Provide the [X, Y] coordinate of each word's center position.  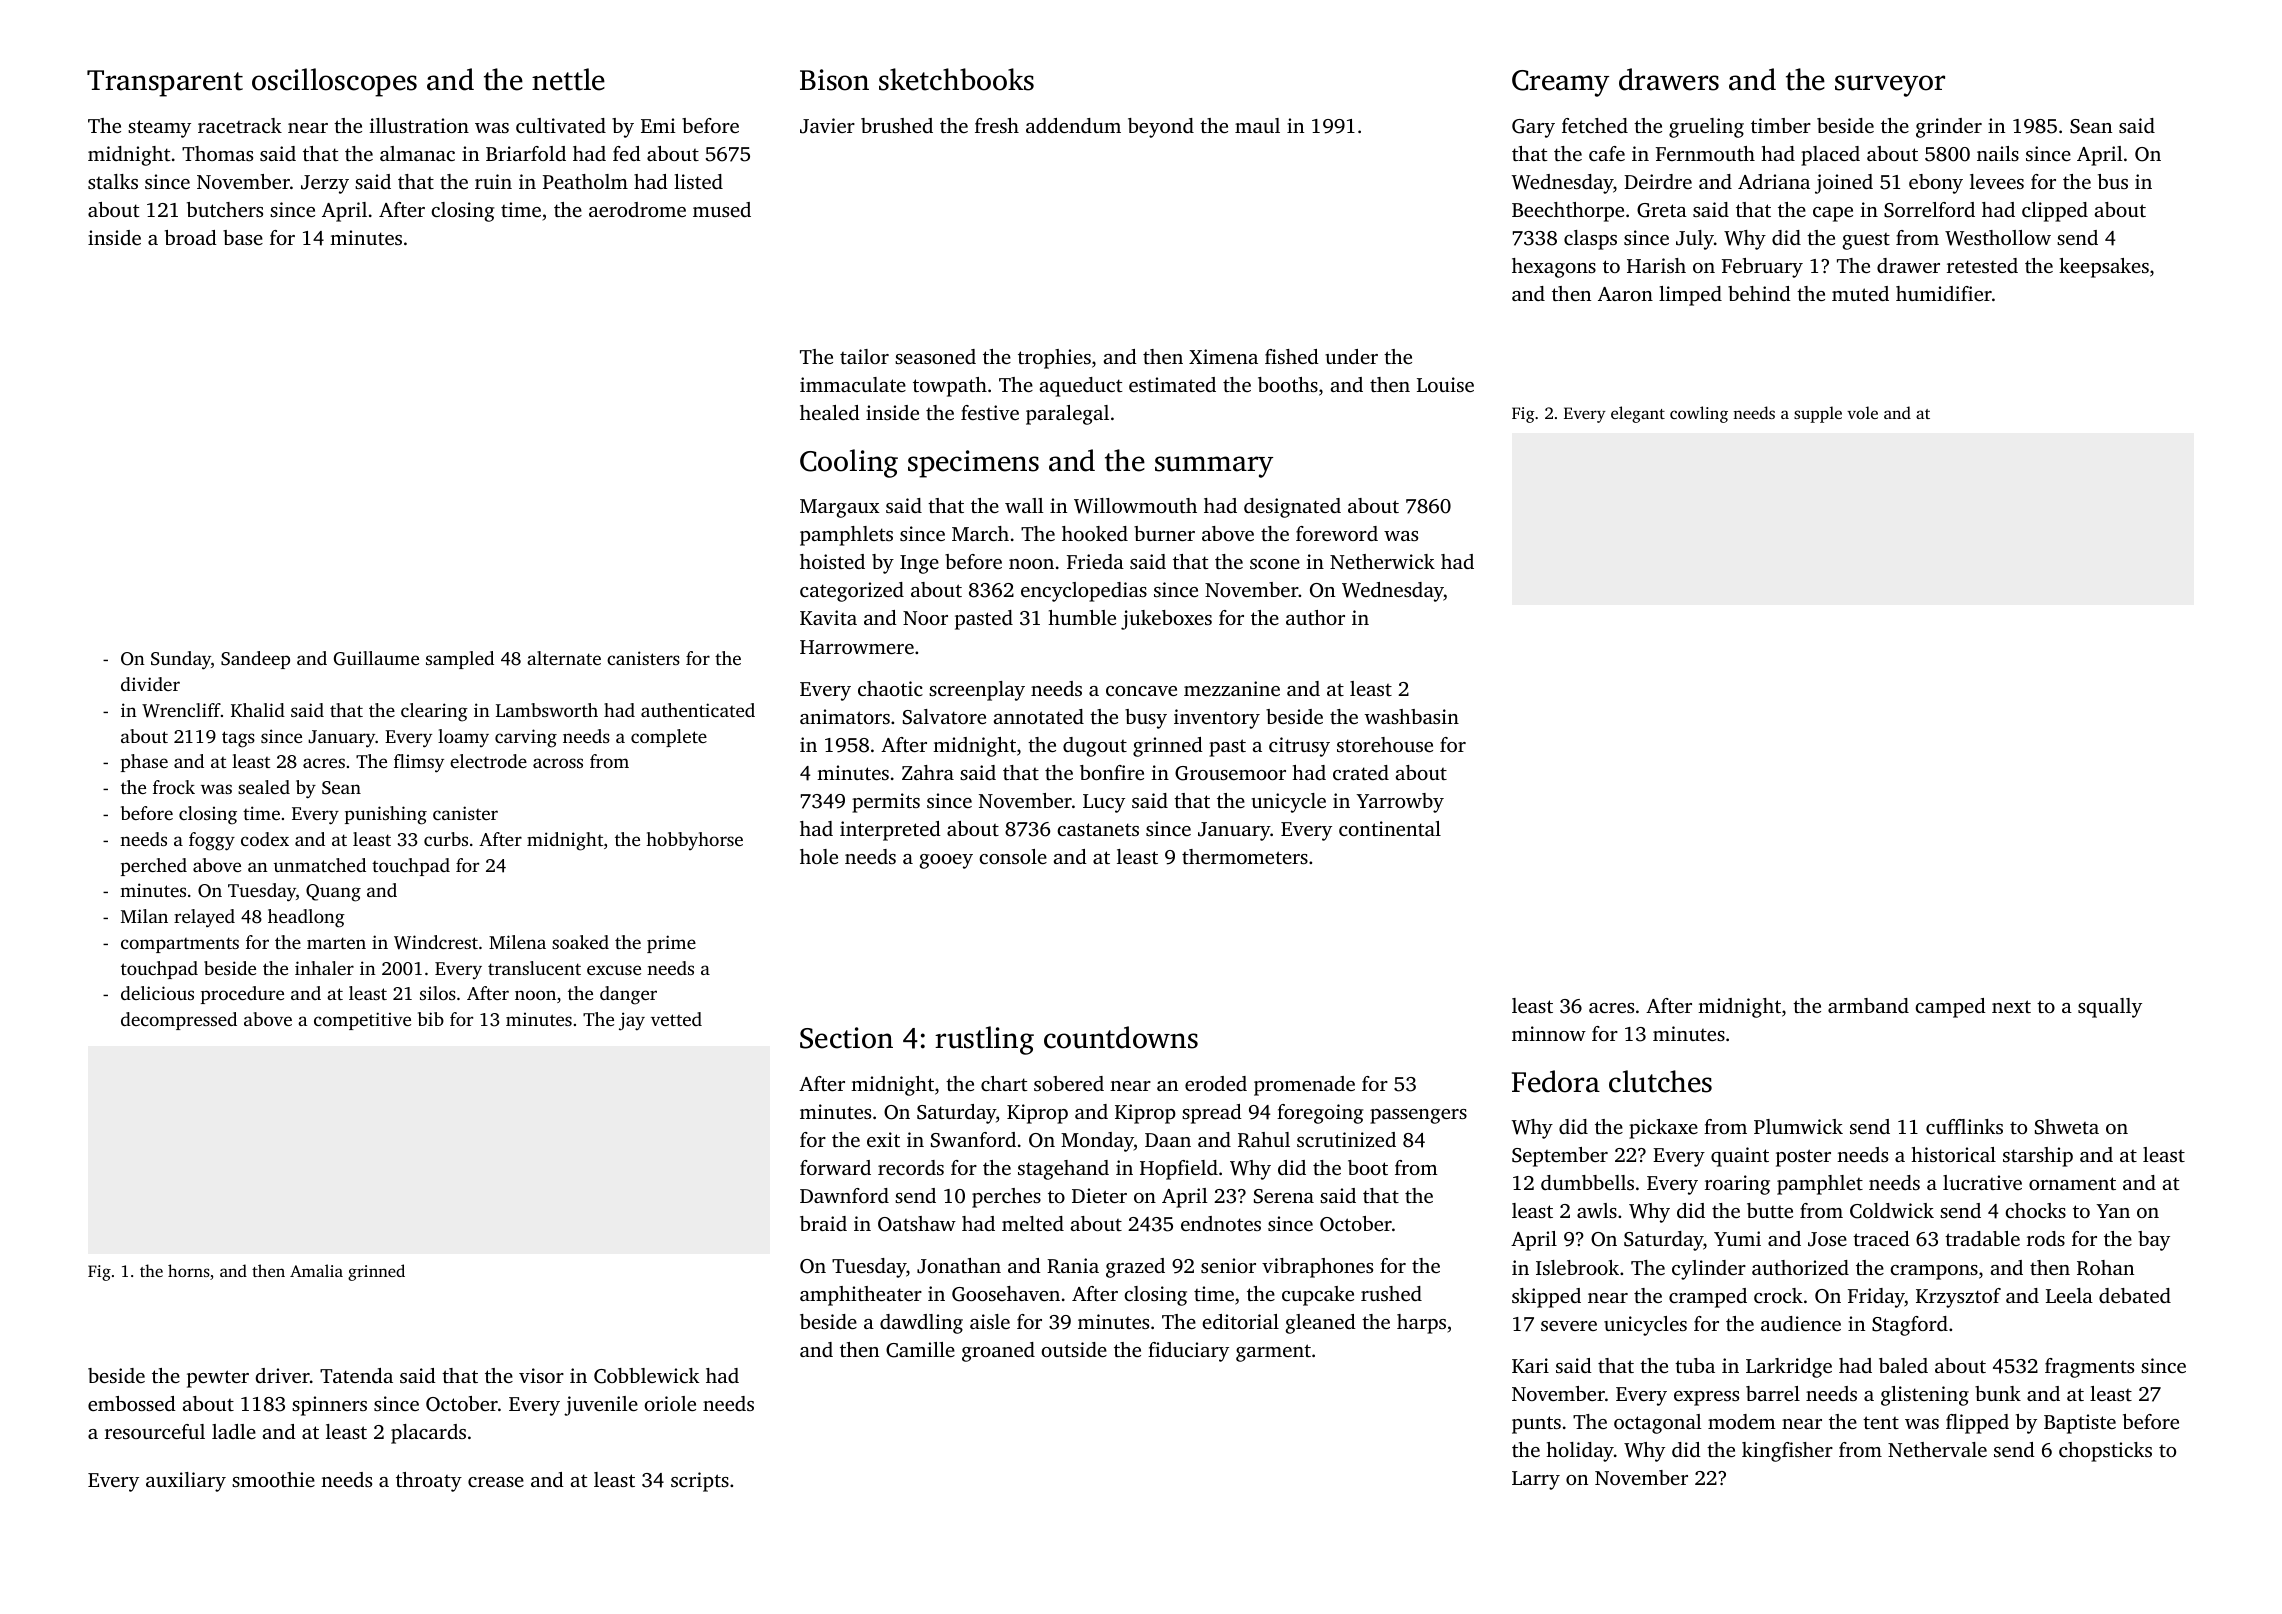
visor [541, 1375]
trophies [1054, 359]
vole [1862, 412]
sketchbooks [956, 79]
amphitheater [861, 1296]
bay [2154, 1241]
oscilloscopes [334, 82]
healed [830, 412]
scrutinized [1346, 1139]
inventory [1217, 719]
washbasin [1412, 716]
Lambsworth [547, 710]
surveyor [1890, 86]
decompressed [179, 1021]
